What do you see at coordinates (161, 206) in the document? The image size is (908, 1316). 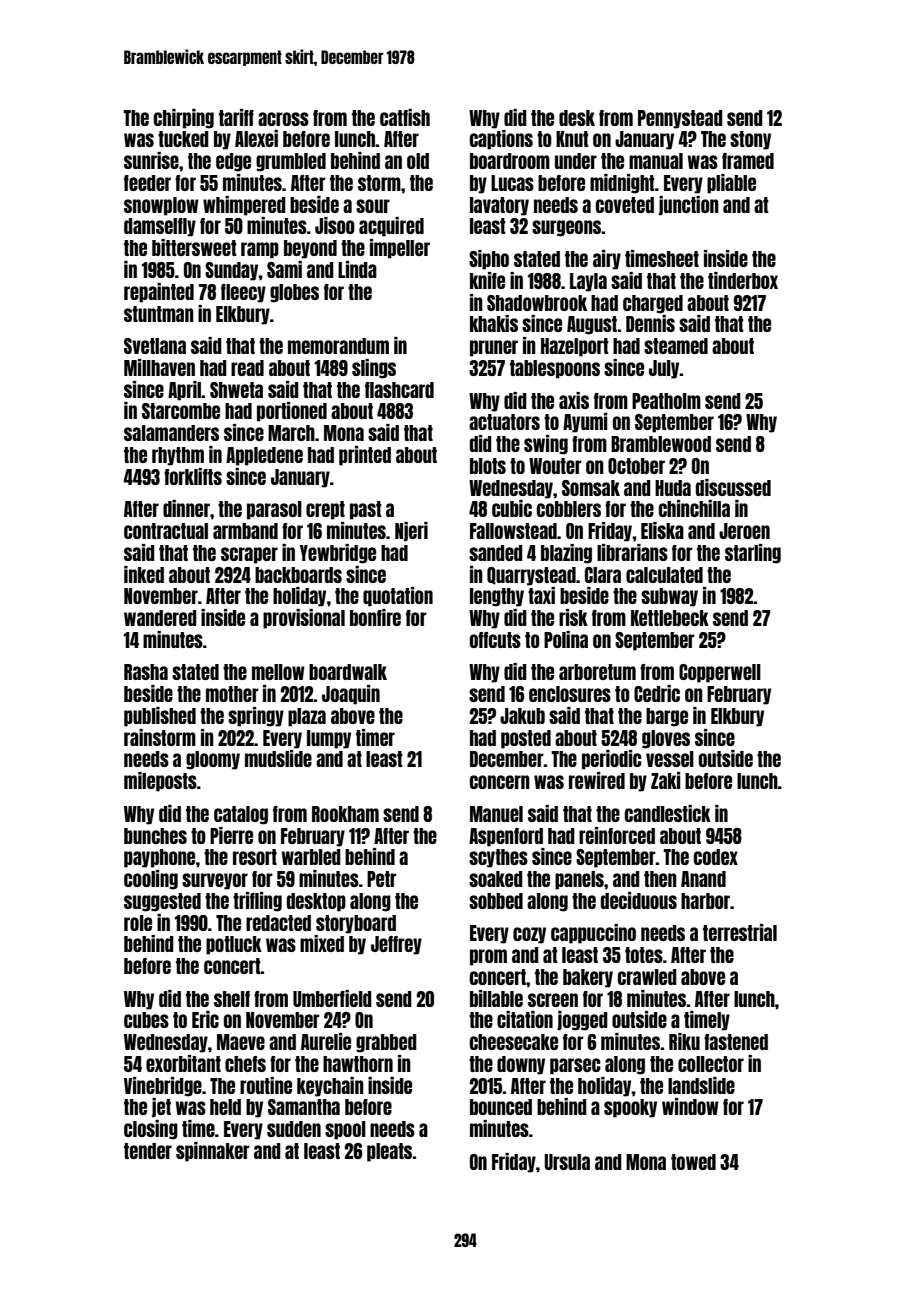 I see `snowplow` at bounding box center [161, 206].
